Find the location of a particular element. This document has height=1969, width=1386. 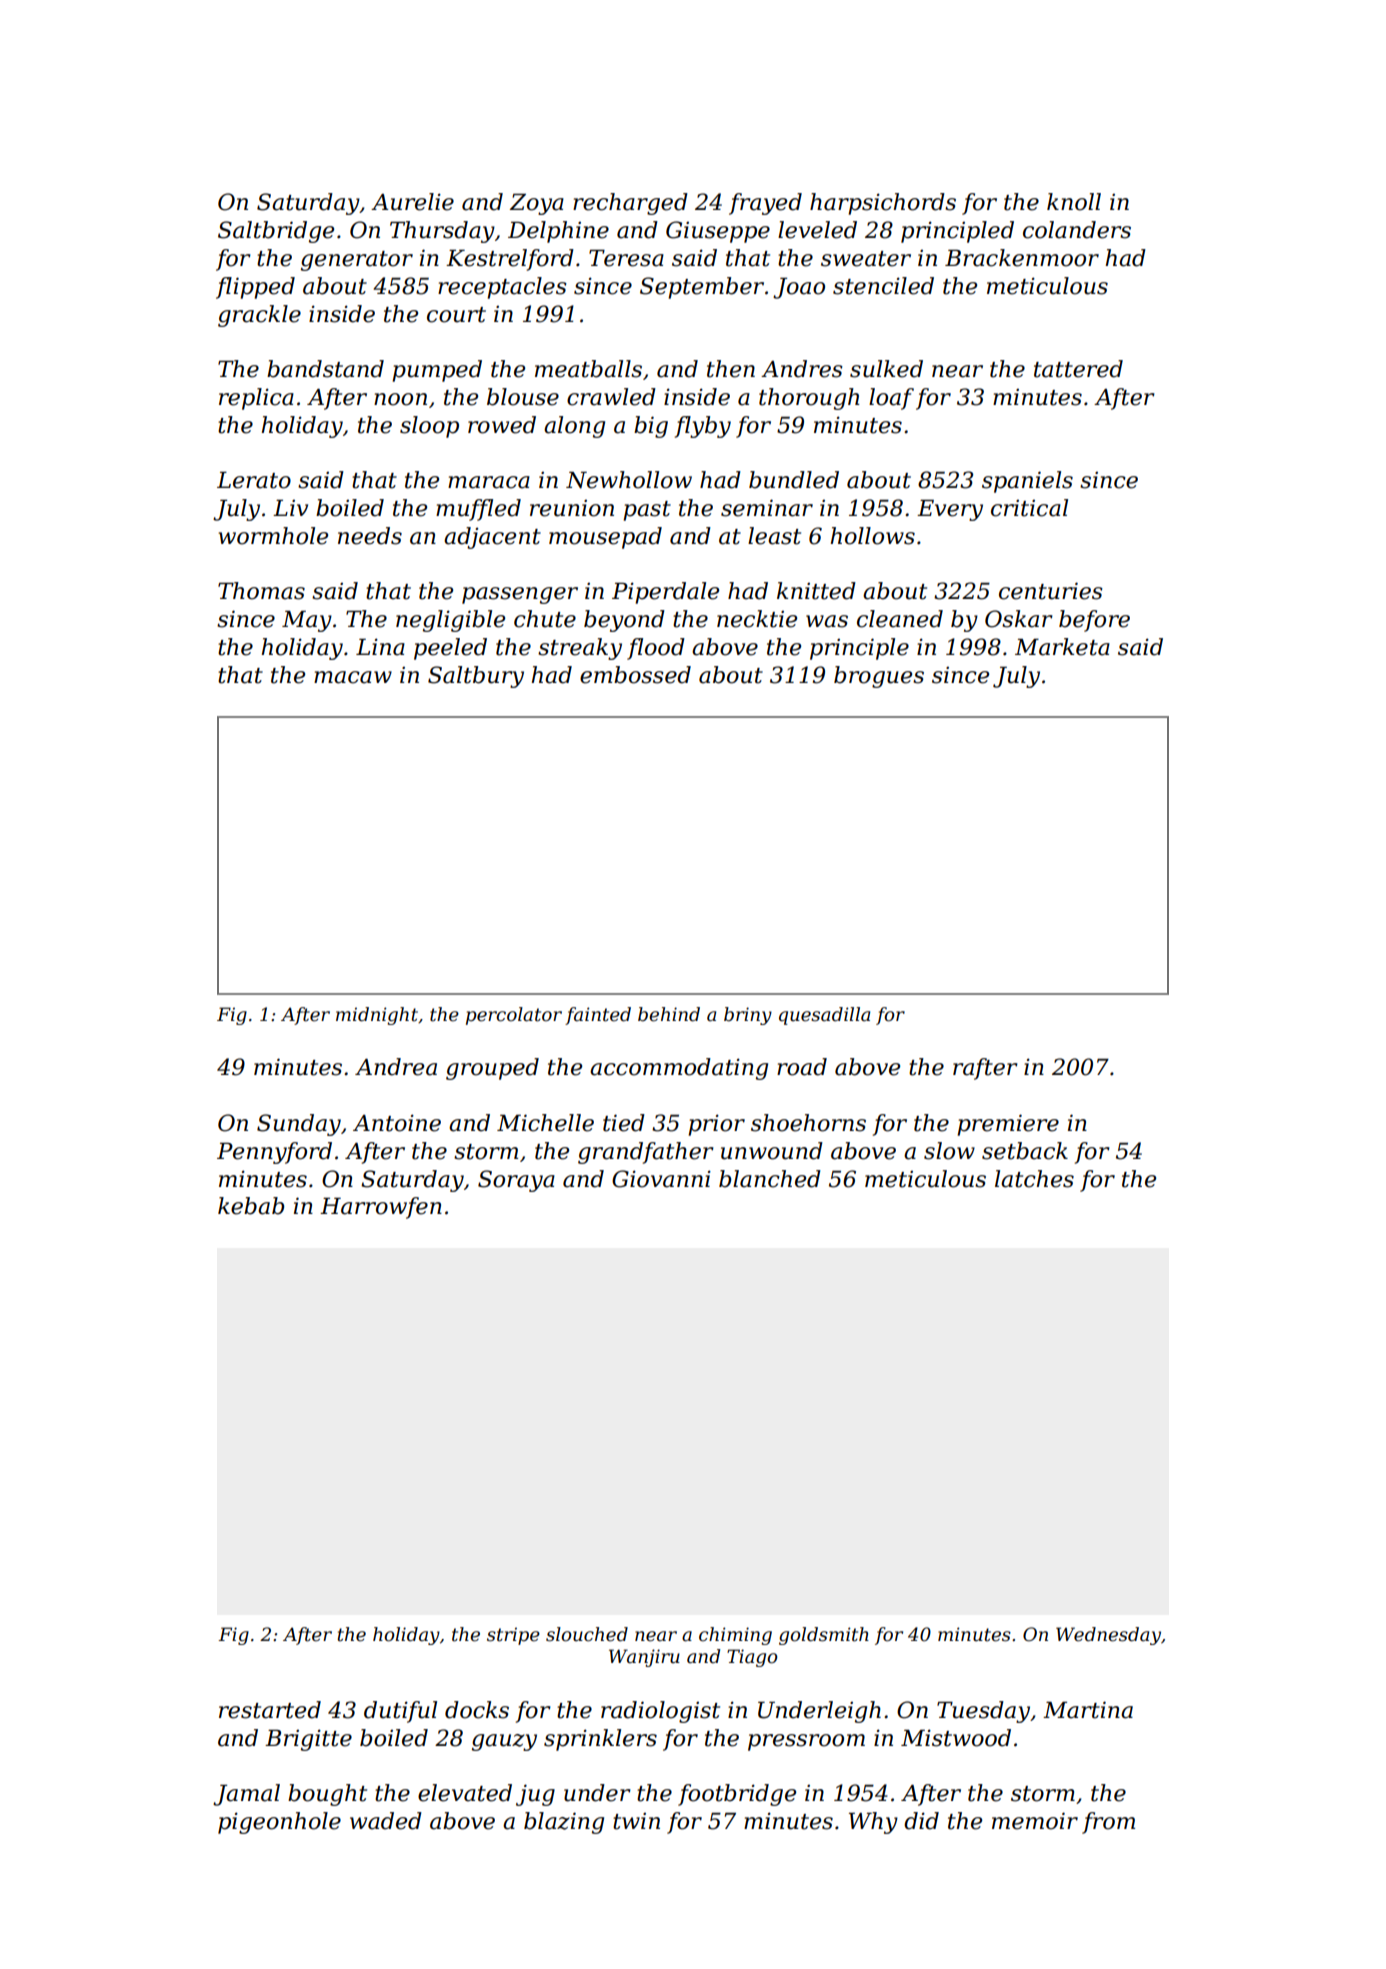

twin is located at coordinates (636, 1821).
